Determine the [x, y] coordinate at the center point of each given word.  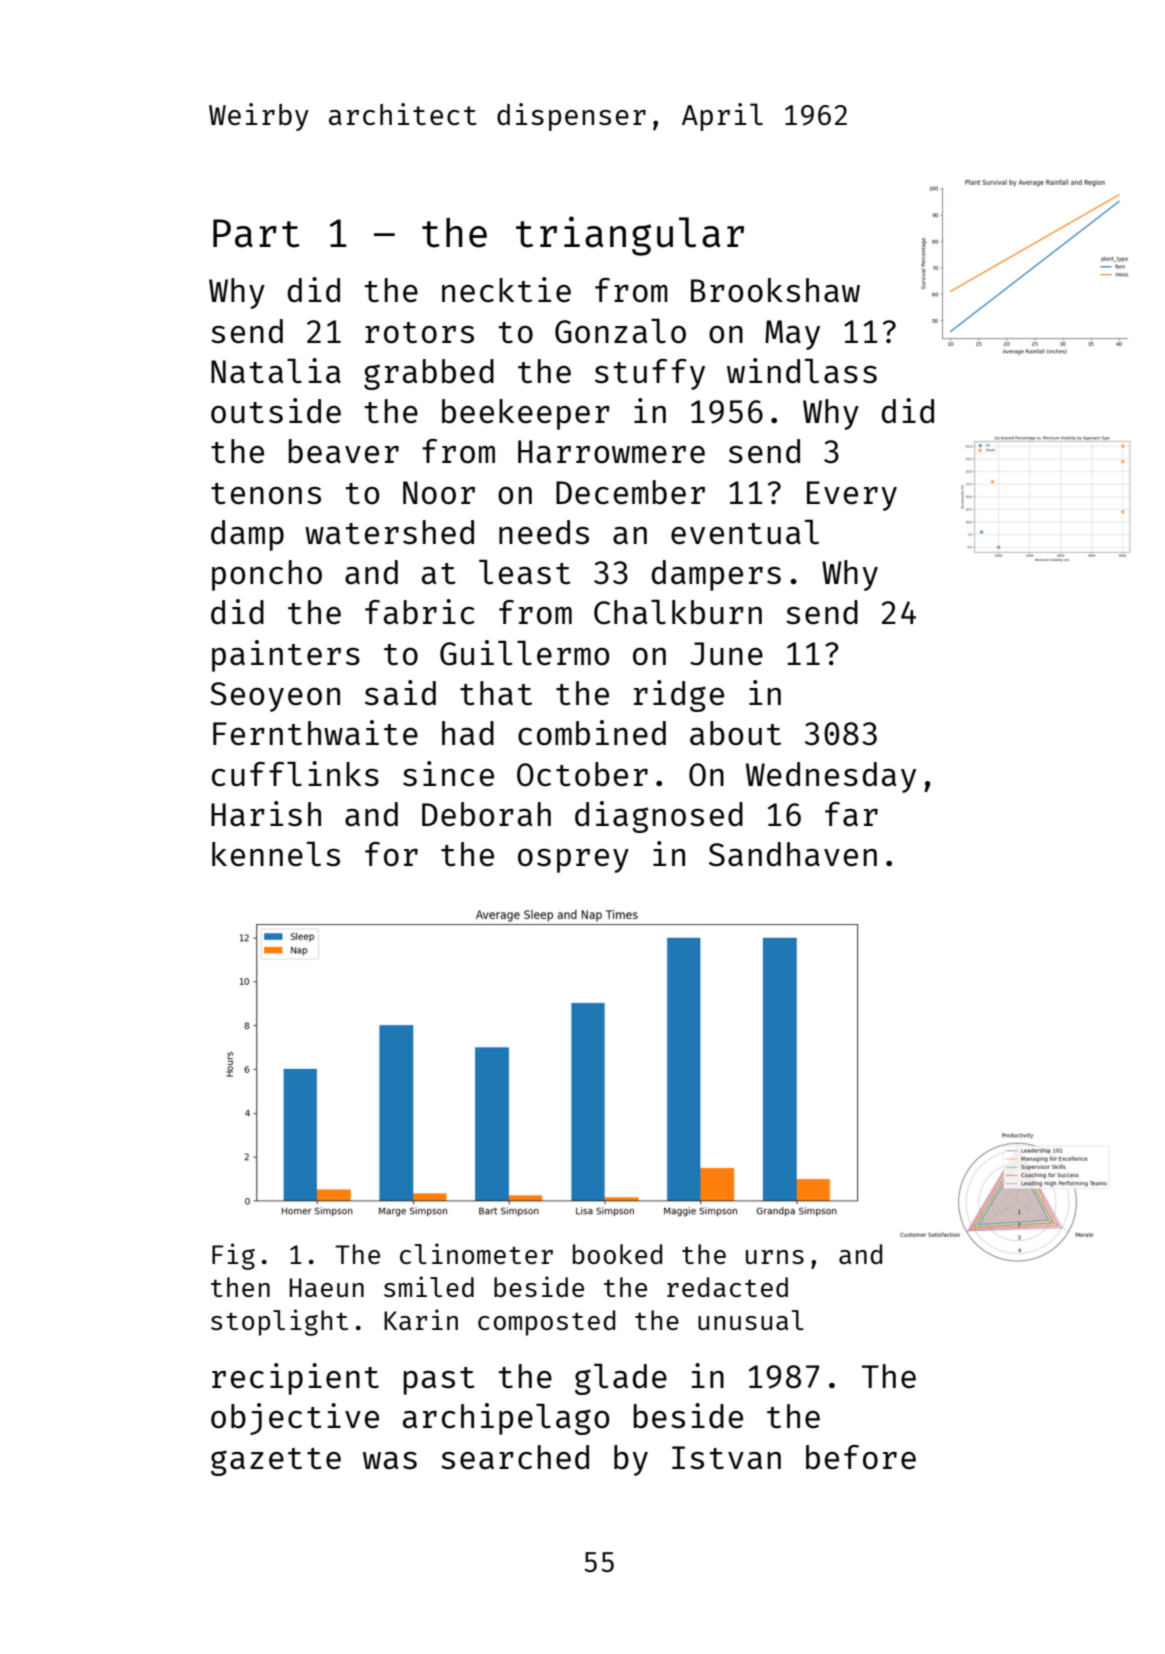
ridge [679, 696]
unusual [751, 1320]
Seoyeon [275, 697]
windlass [802, 371]
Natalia [276, 371]
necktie [506, 290]
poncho [267, 575]
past [439, 1381]
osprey [573, 861]
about [735, 733]
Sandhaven [793, 854]
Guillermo [525, 653]
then [240, 1287]
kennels [276, 854]
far [851, 814]
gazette [276, 1462]
